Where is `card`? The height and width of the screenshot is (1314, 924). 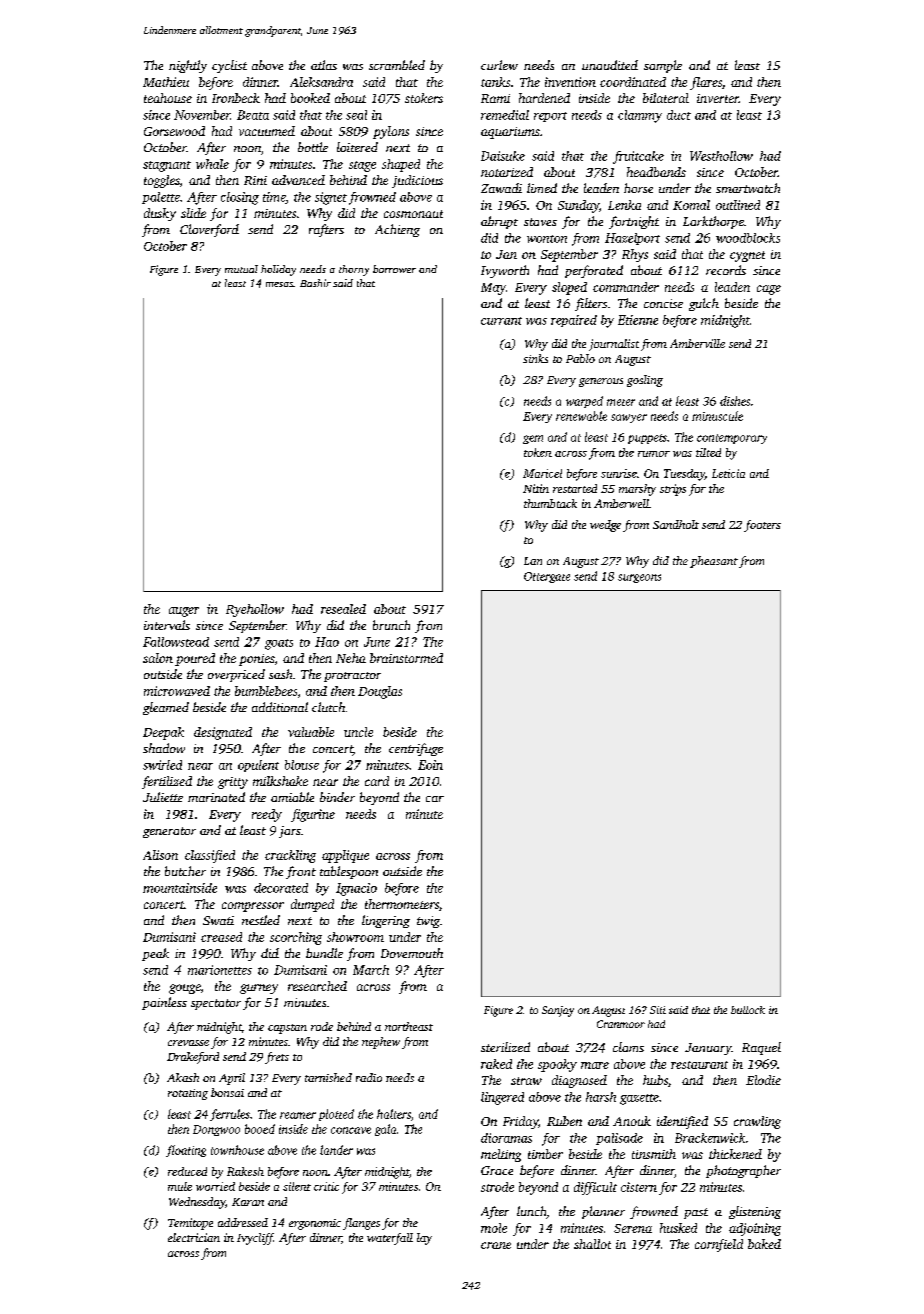 card is located at coordinates (377, 781).
